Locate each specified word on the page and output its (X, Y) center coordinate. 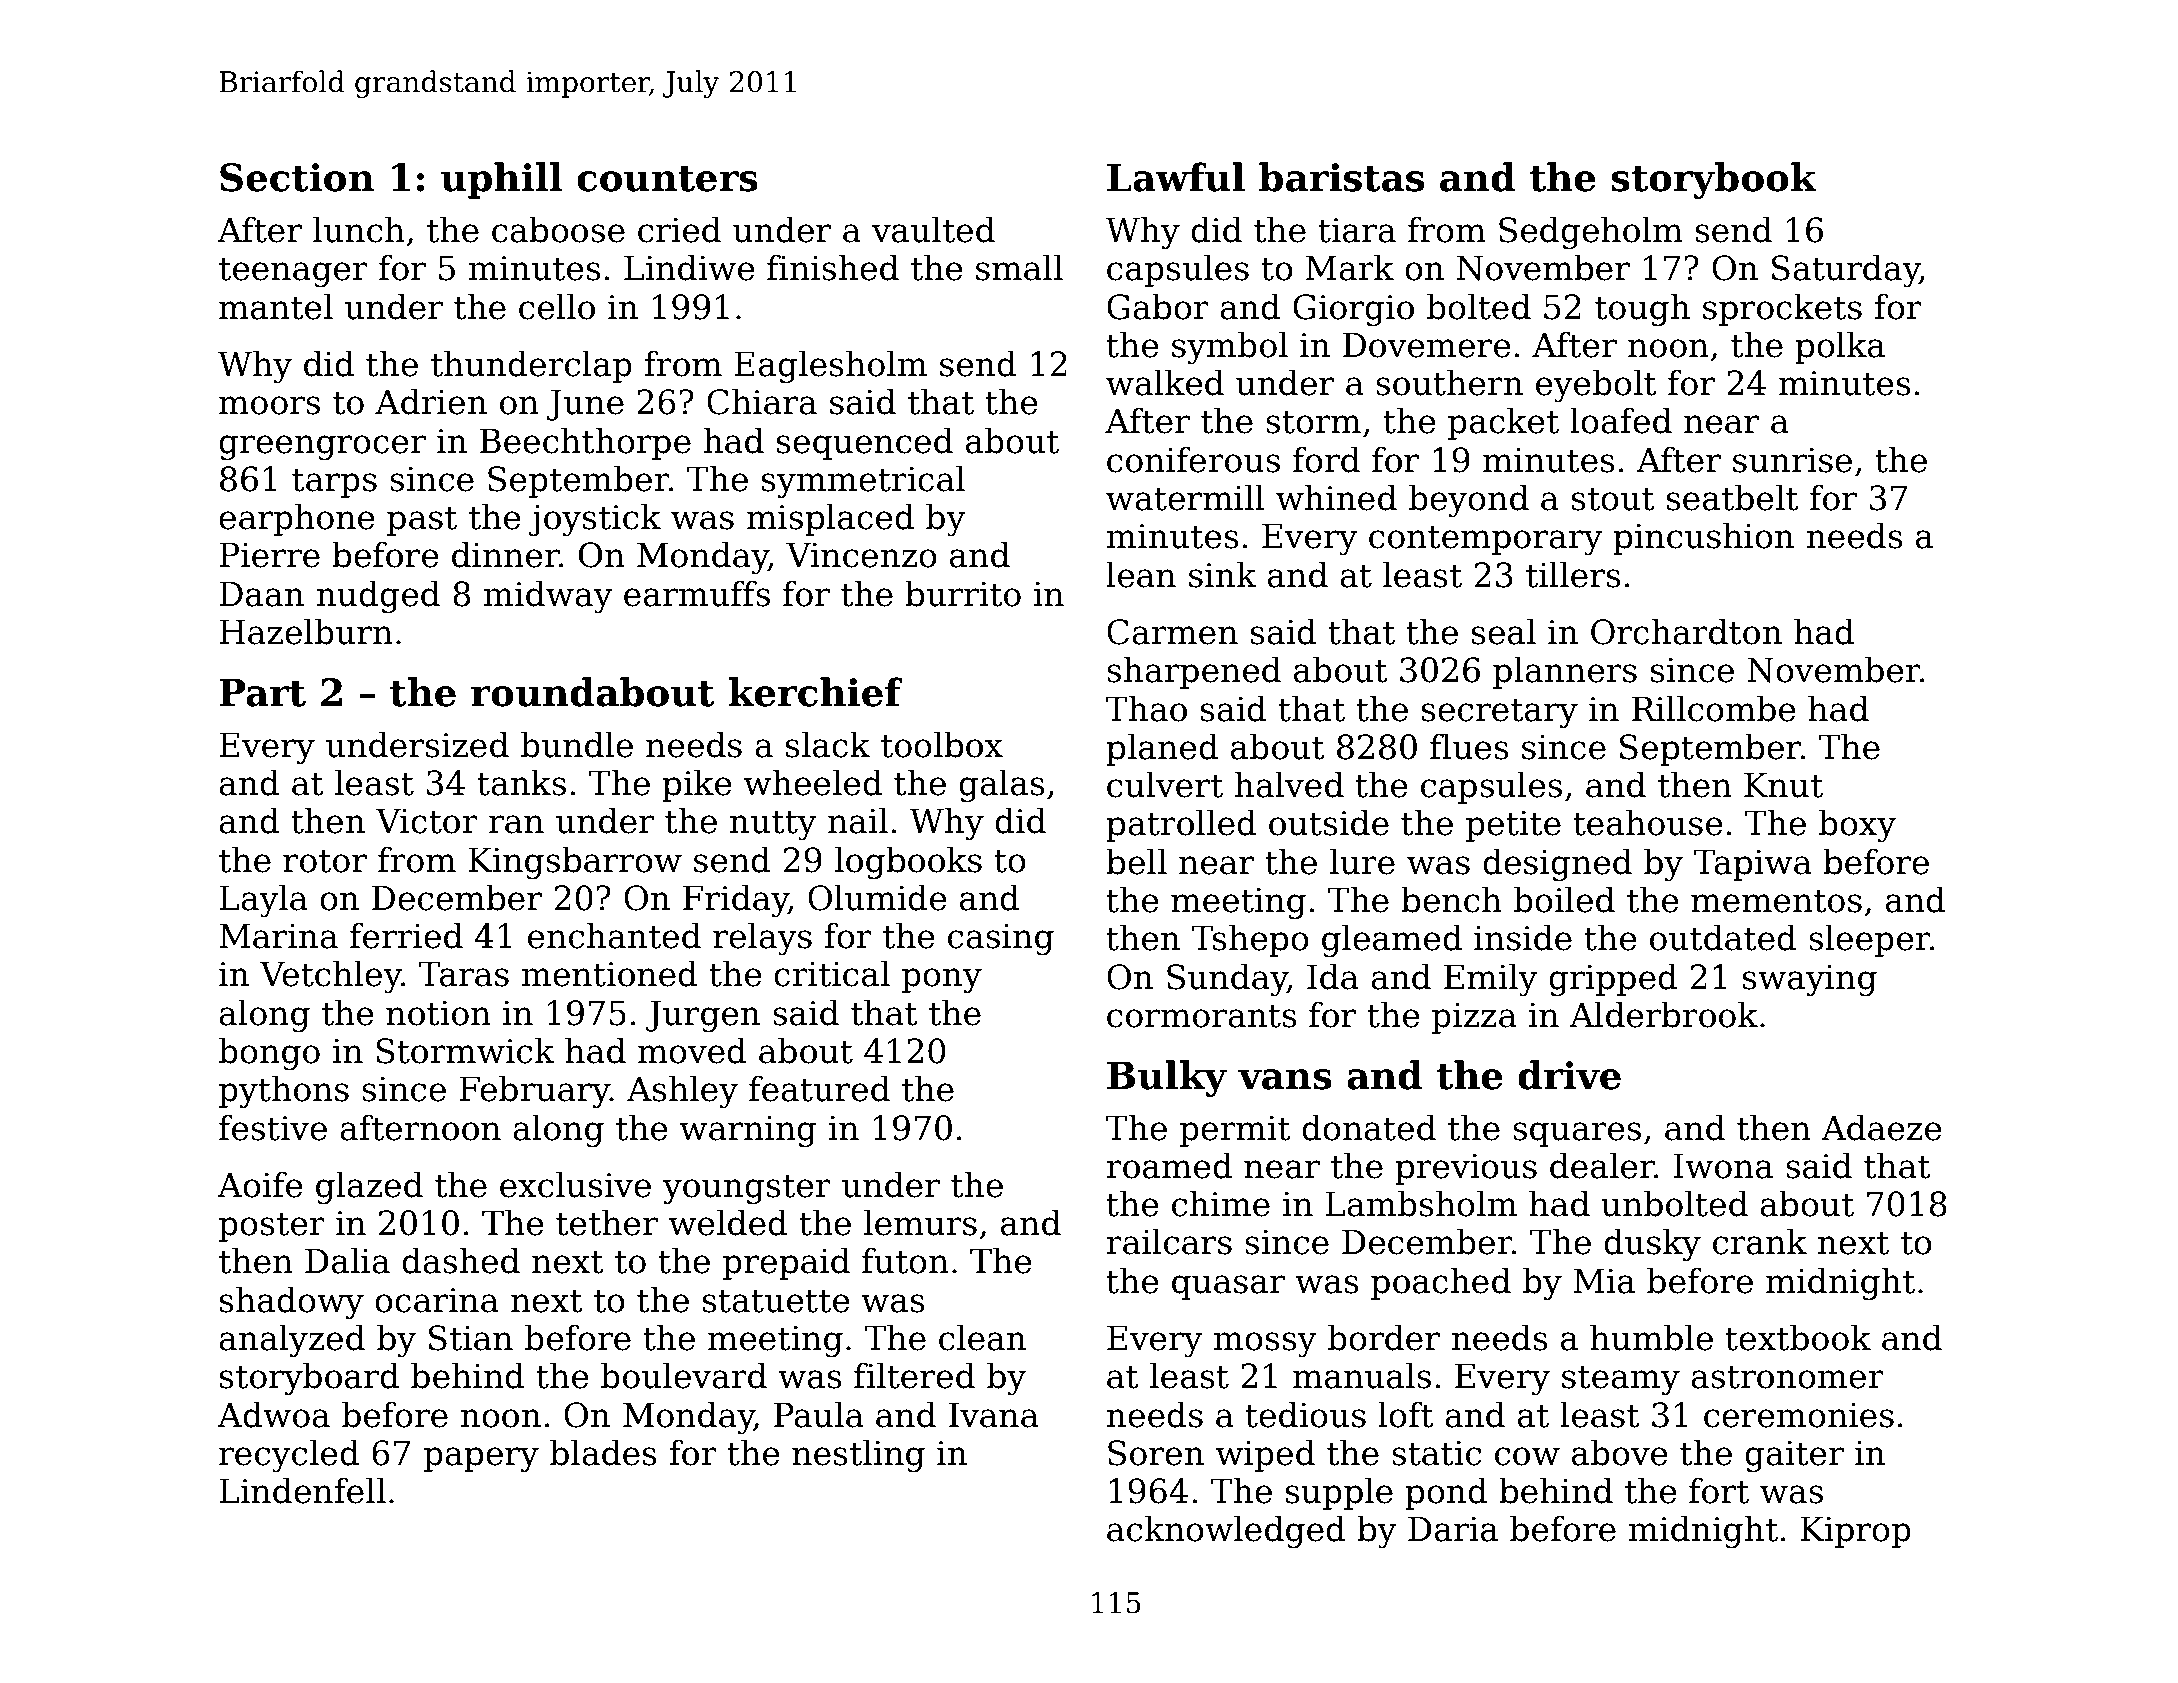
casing (1001, 939)
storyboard (309, 1378)
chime (1221, 1203)
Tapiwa (1753, 865)
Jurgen (703, 1016)
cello (557, 306)
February (534, 1091)
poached (1441, 1283)
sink (1223, 574)
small (1019, 267)
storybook (1714, 180)
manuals (1362, 1375)
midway (548, 596)
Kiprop (1855, 1532)
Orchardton (1686, 631)
